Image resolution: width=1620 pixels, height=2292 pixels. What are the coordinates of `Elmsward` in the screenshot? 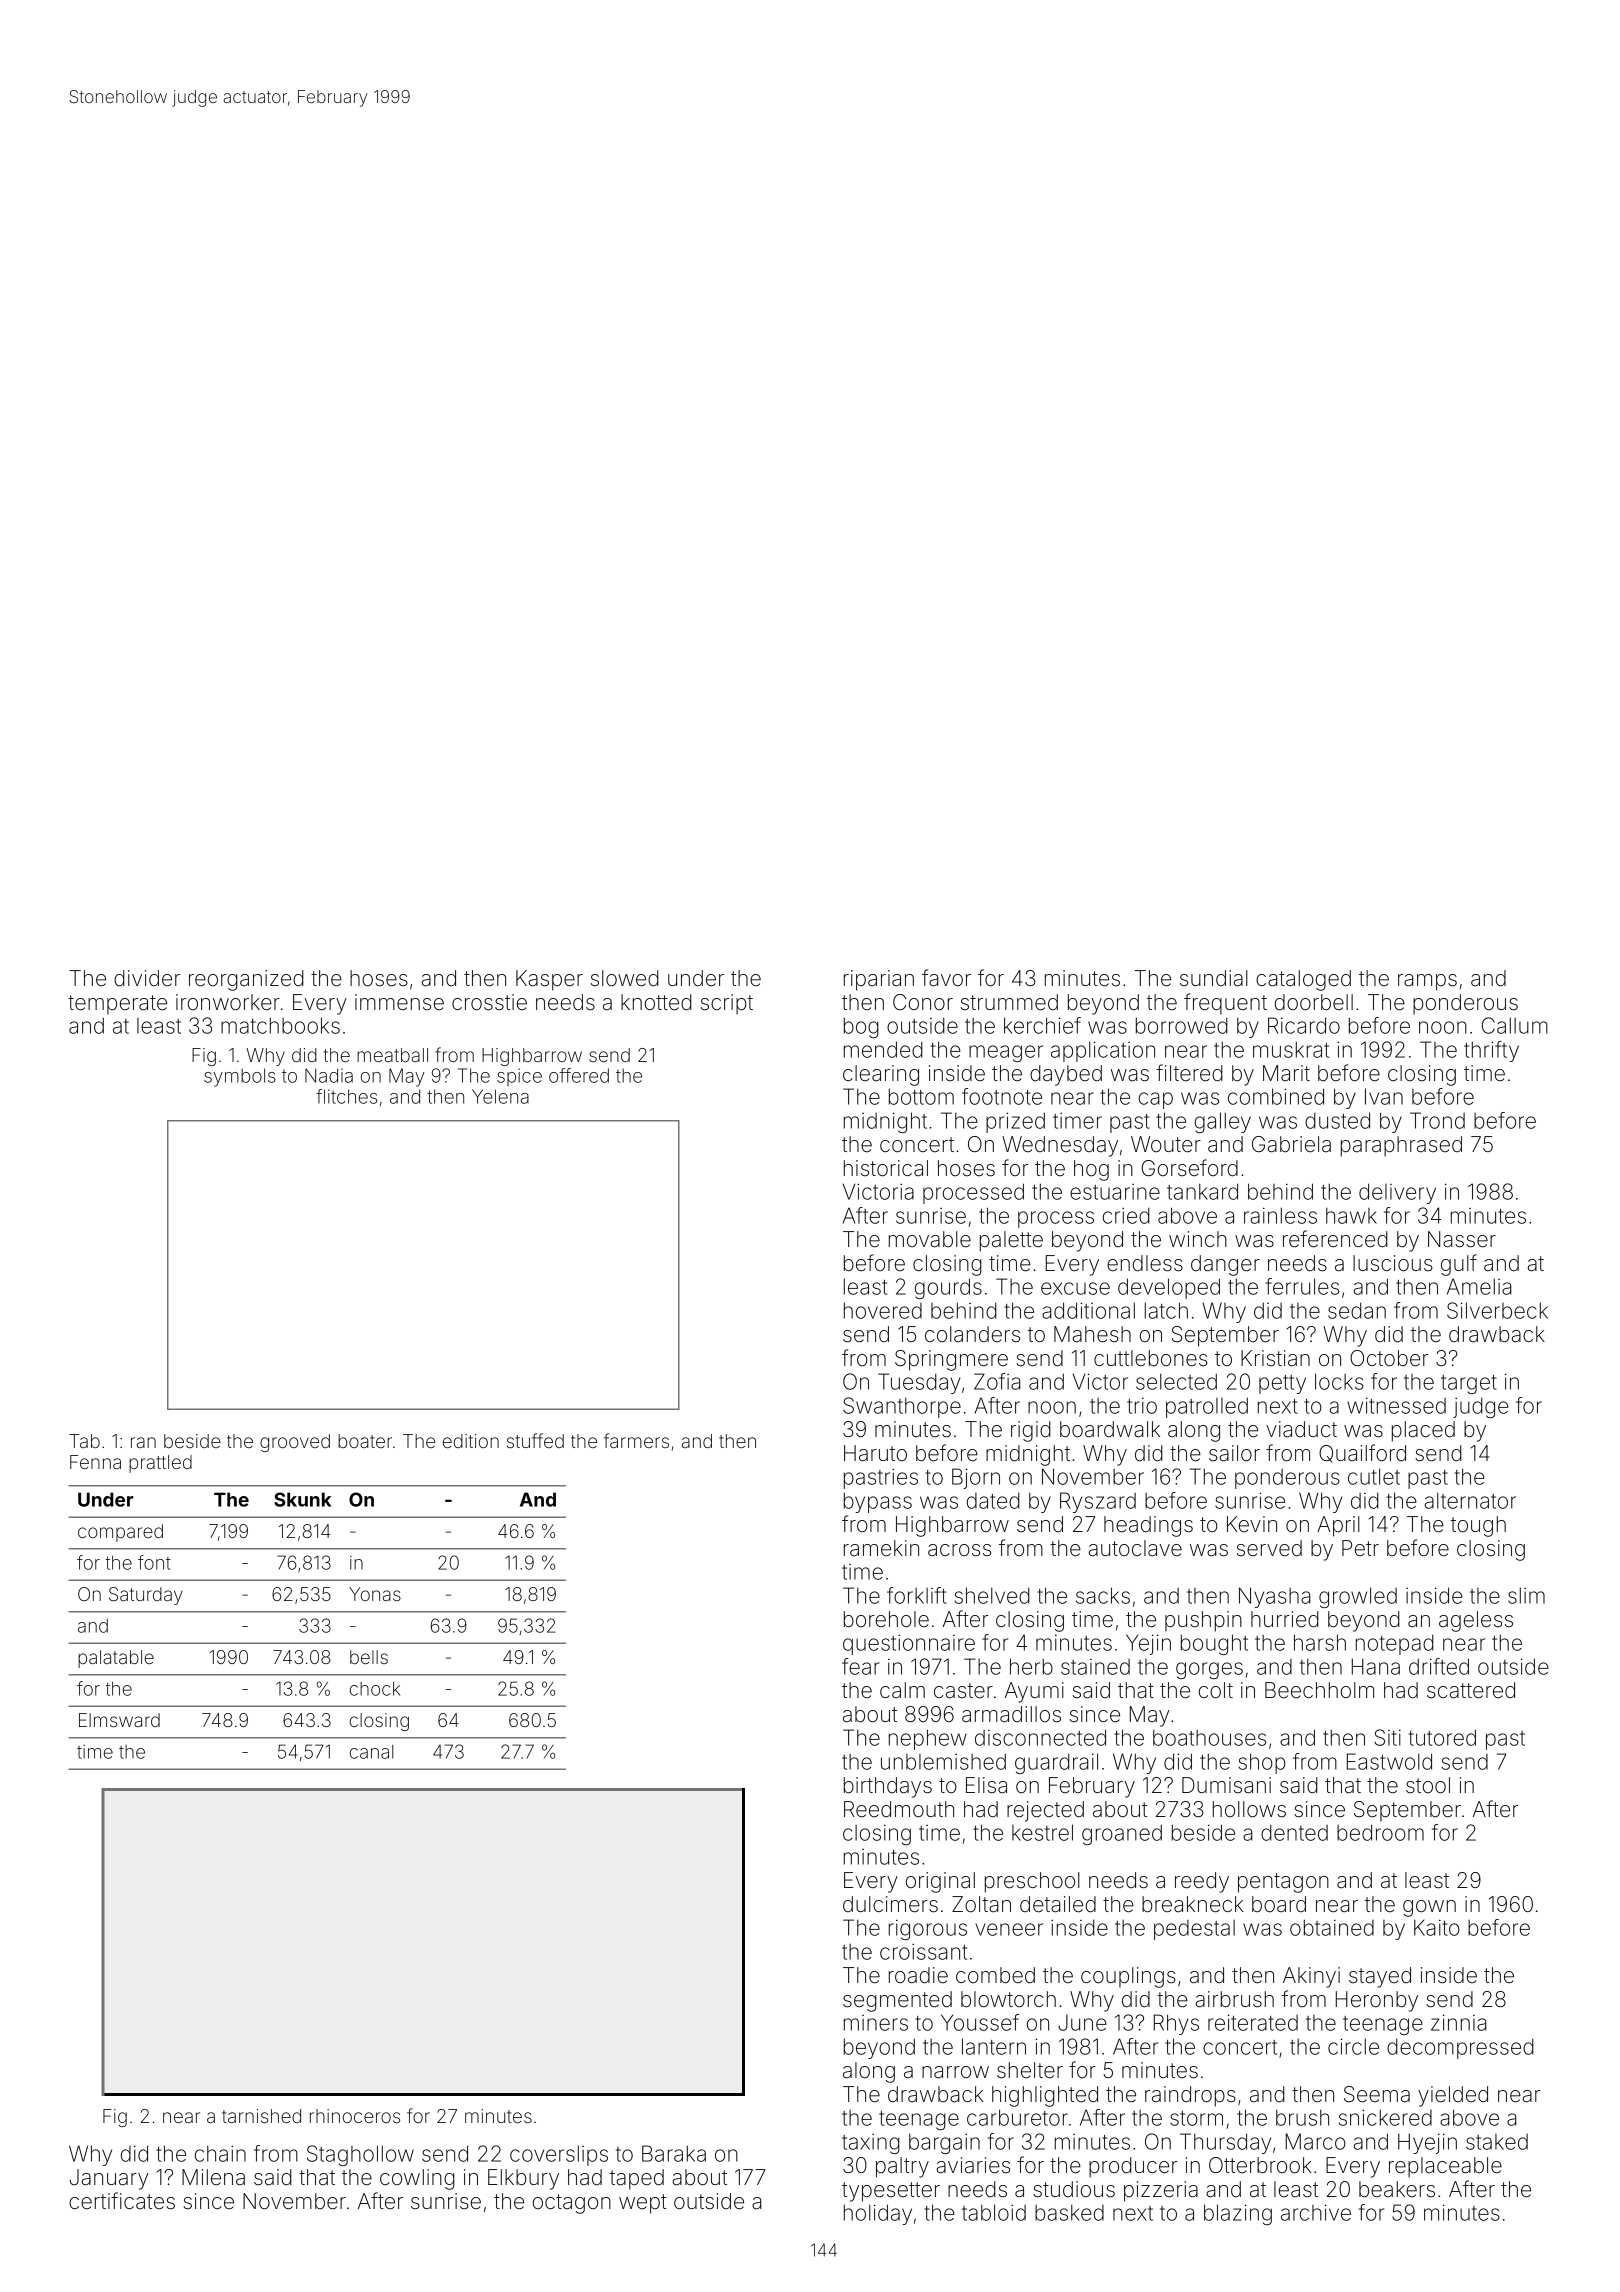 It's located at (119, 1720).
